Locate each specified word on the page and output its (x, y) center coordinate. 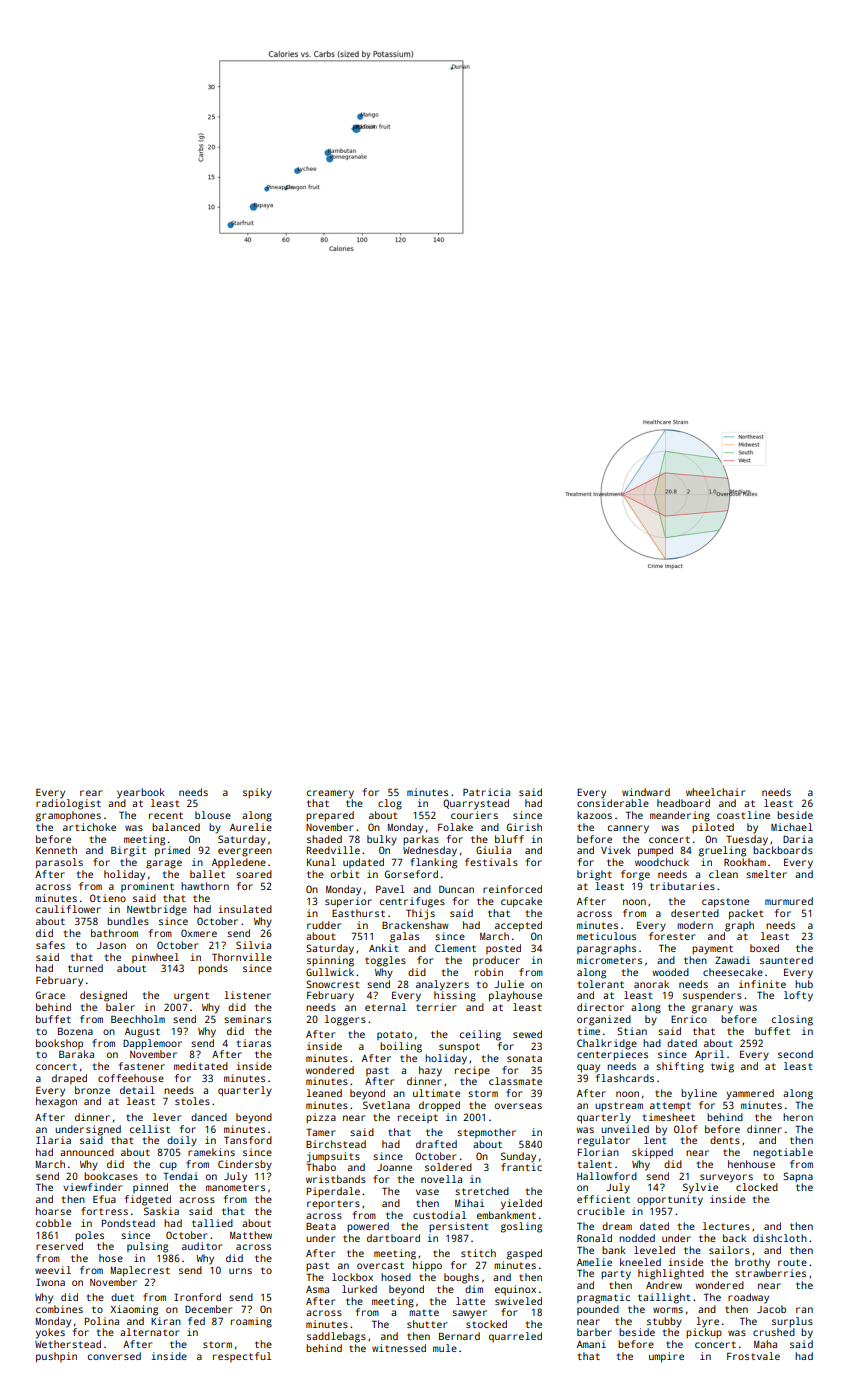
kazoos (594, 815)
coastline (743, 815)
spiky (257, 793)
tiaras (253, 1043)
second (795, 1054)
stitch (478, 1253)
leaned (324, 1093)
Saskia (161, 1211)
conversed (114, 1356)
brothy (752, 1263)
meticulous (606, 936)
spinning (330, 961)
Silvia (253, 945)
